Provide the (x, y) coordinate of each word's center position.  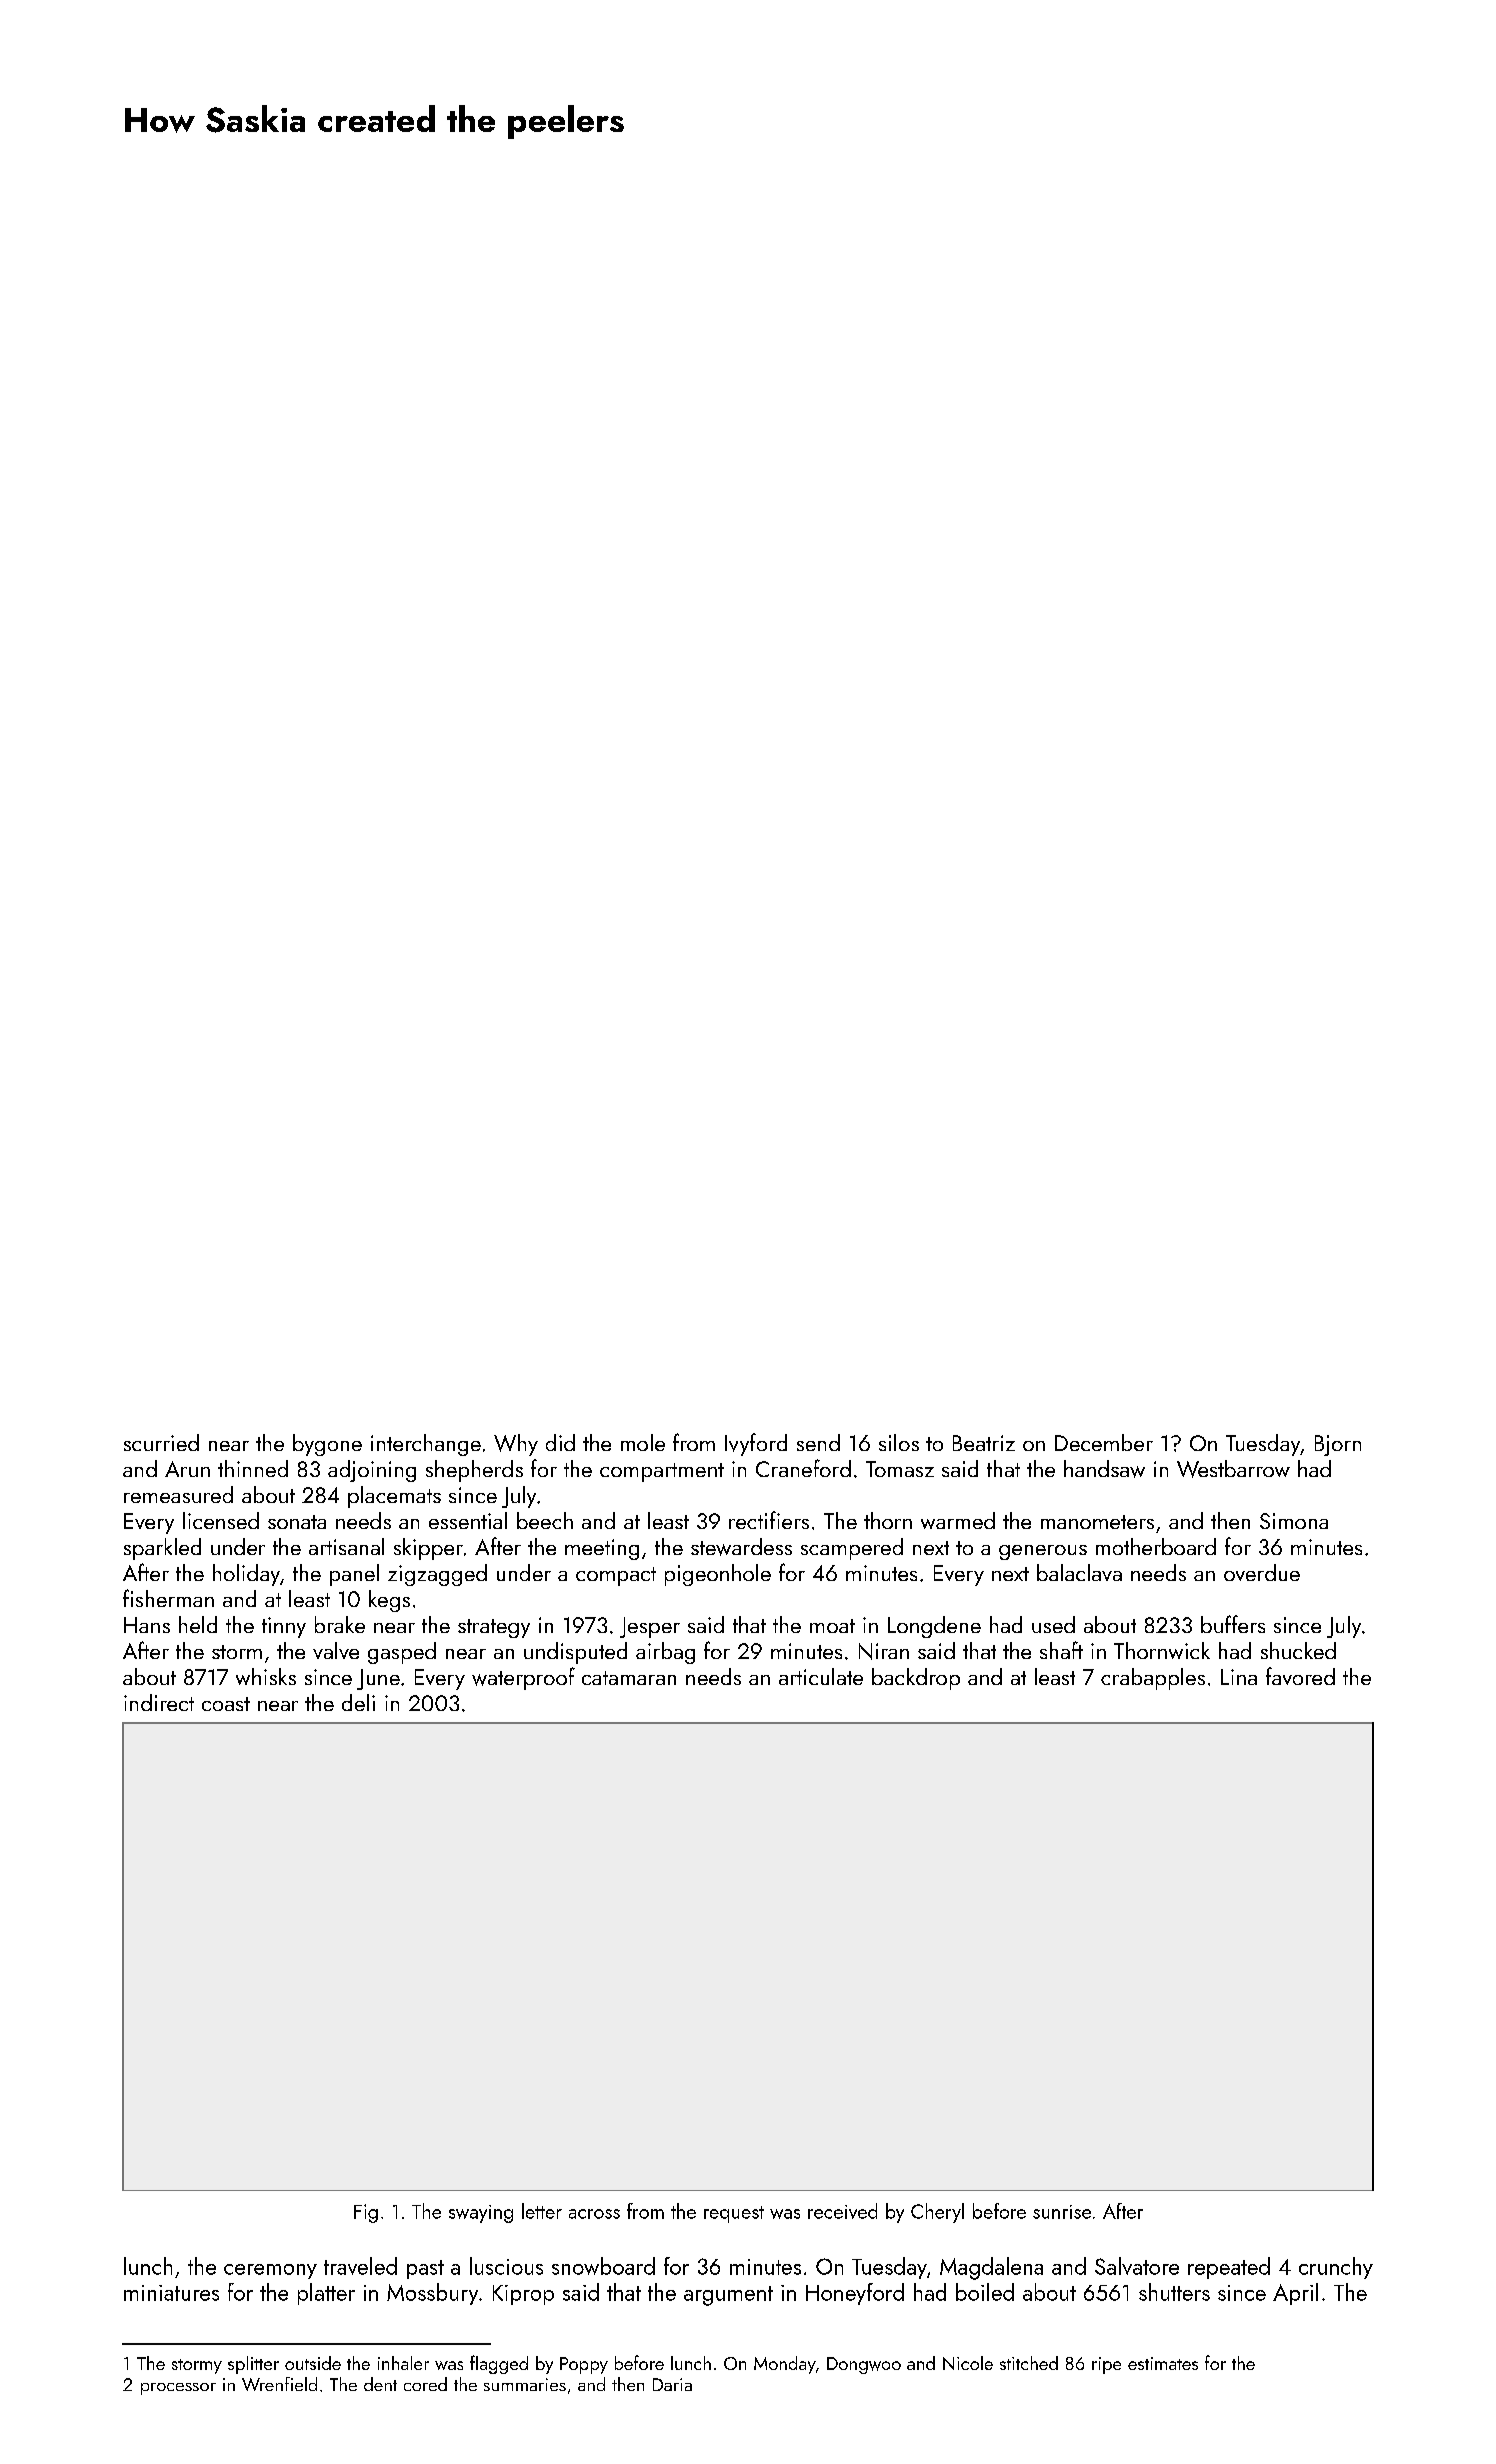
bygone (327, 1445)
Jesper (650, 1627)
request (734, 2214)
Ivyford (756, 1444)
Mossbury (432, 2294)
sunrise (1062, 2212)
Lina (1239, 1677)
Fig (366, 2213)
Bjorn (1338, 1445)
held (198, 1624)
